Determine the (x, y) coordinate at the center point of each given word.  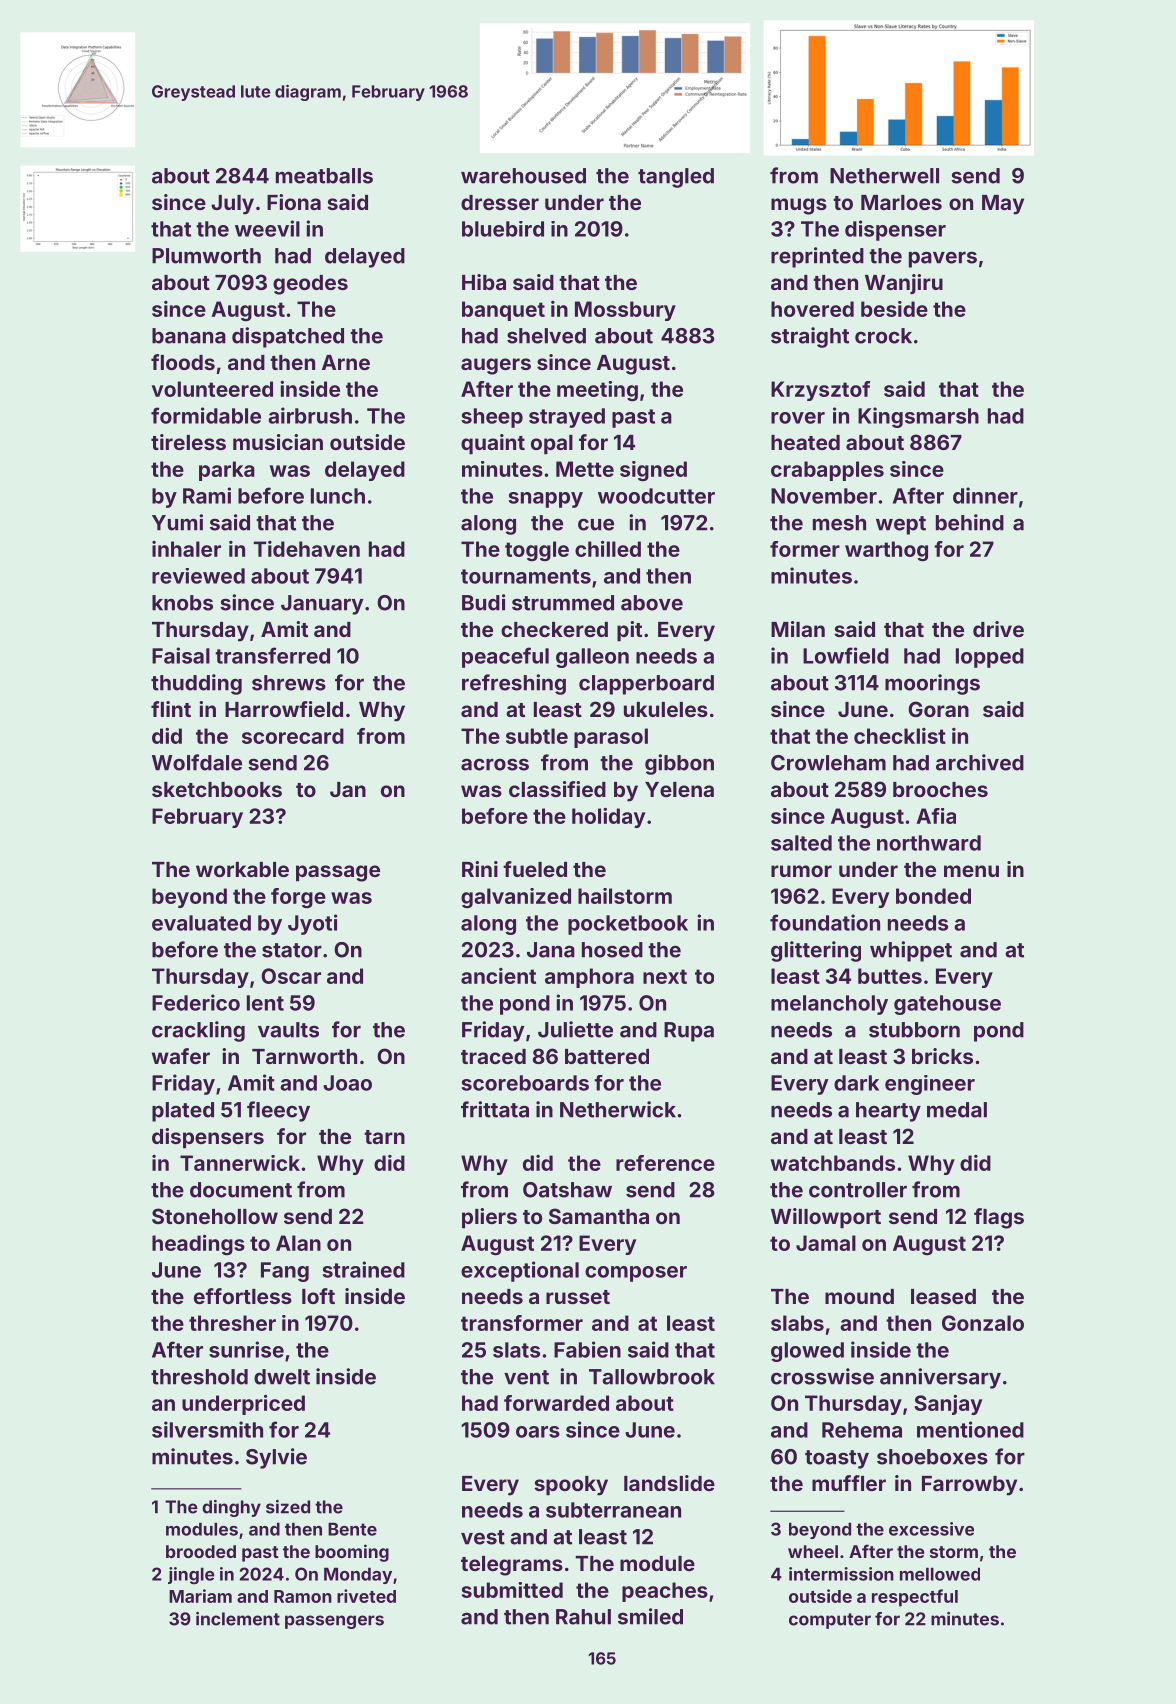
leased (943, 1296)
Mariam (200, 1596)
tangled (676, 178)
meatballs (324, 176)
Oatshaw (567, 1190)
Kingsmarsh (918, 417)
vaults (288, 1030)
